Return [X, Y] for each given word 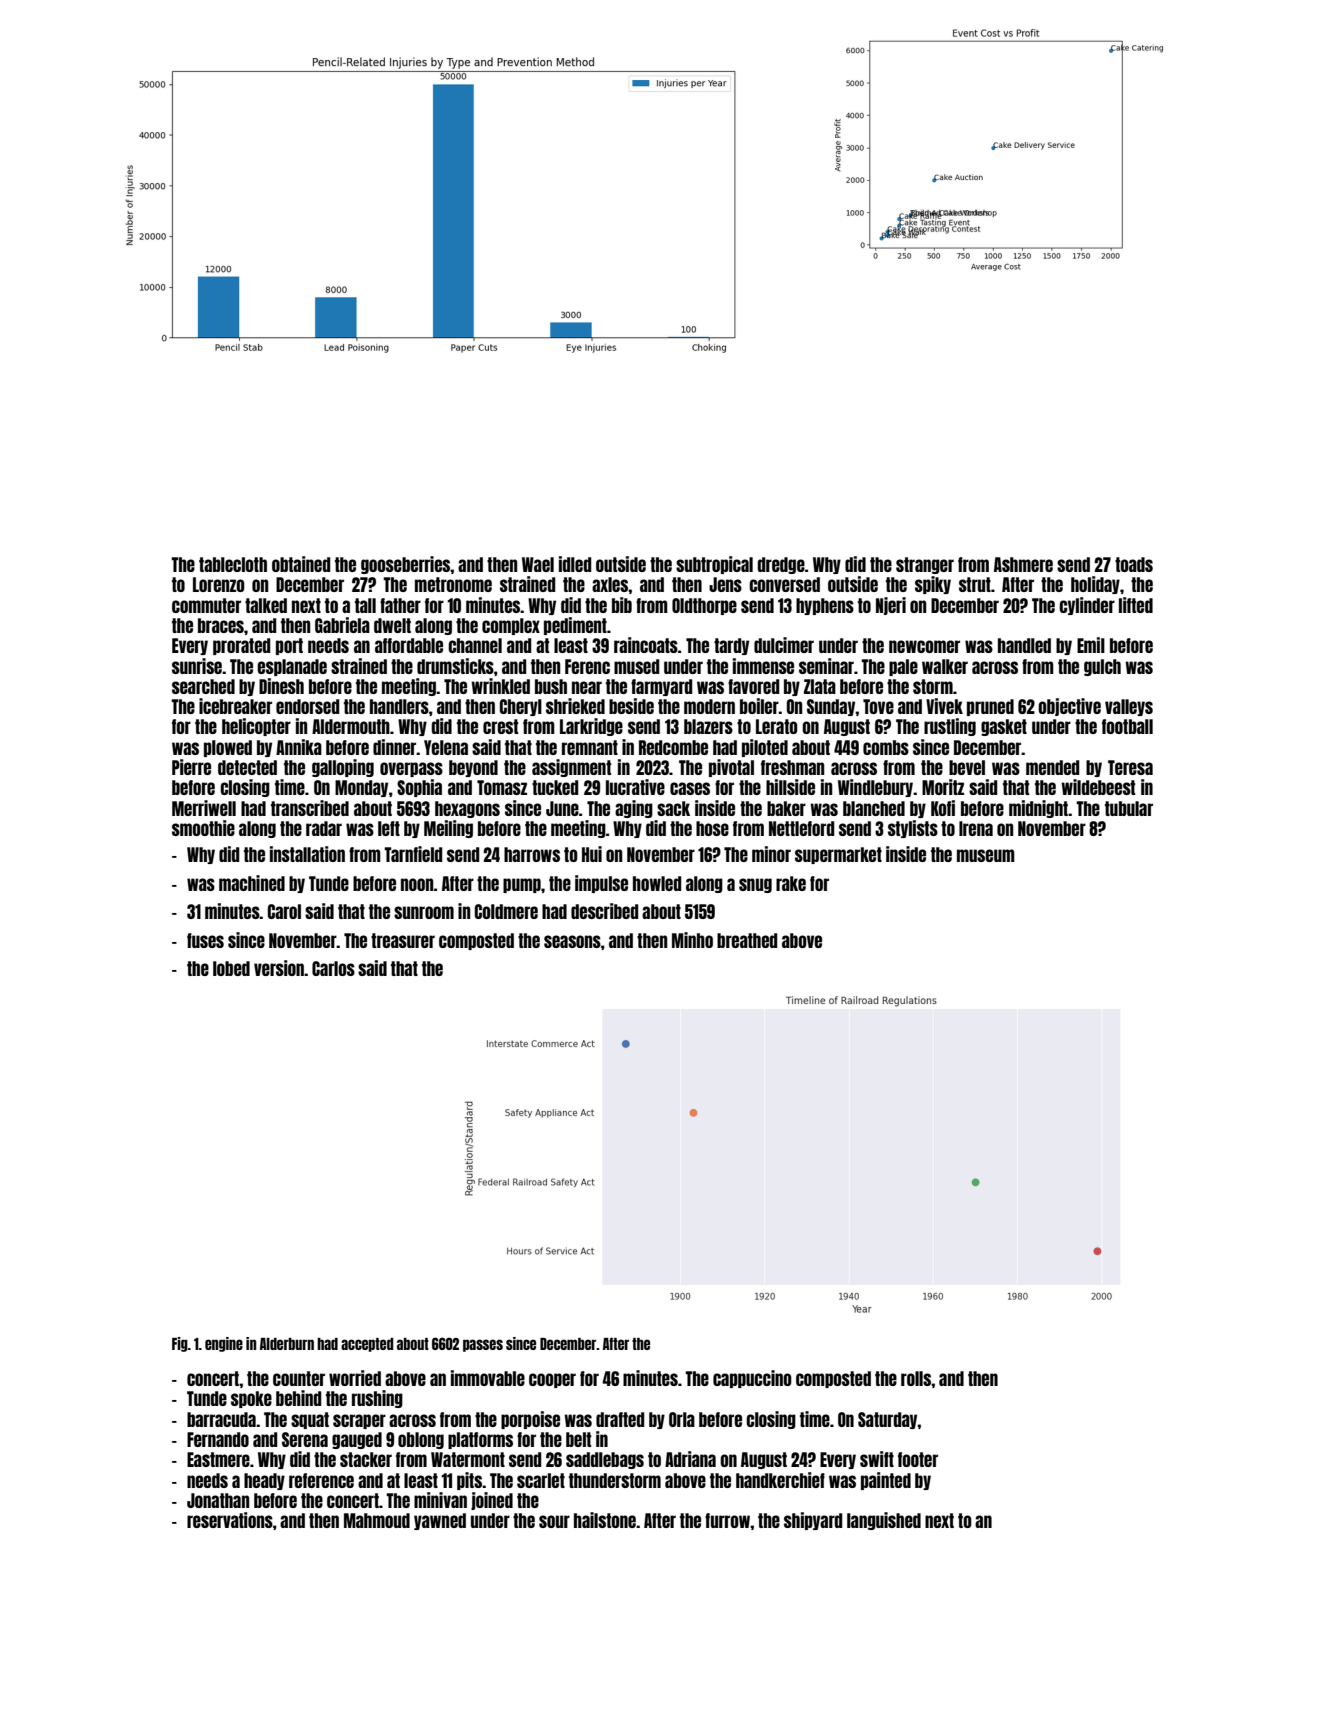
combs [886, 747]
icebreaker [235, 706]
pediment [575, 626]
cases [690, 788]
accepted [367, 1345]
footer [918, 1459]
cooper [552, 1380]
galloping [343, 768]
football [1127, 726]
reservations [230, 1520]
